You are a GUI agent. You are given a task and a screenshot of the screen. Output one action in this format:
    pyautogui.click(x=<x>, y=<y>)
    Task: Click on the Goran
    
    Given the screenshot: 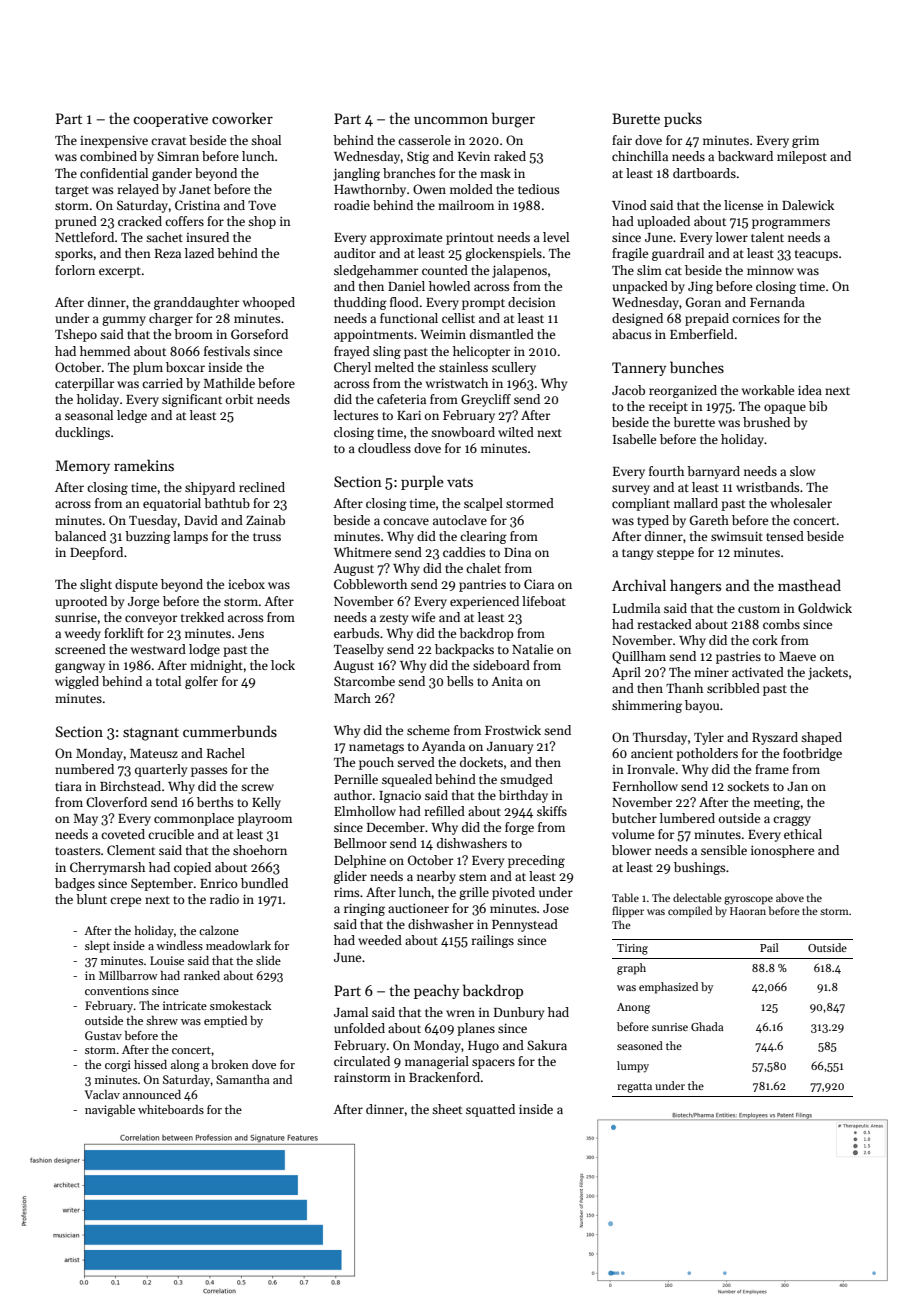 What is the action you would take?
    pyautogui.click(x=703, y=302)
